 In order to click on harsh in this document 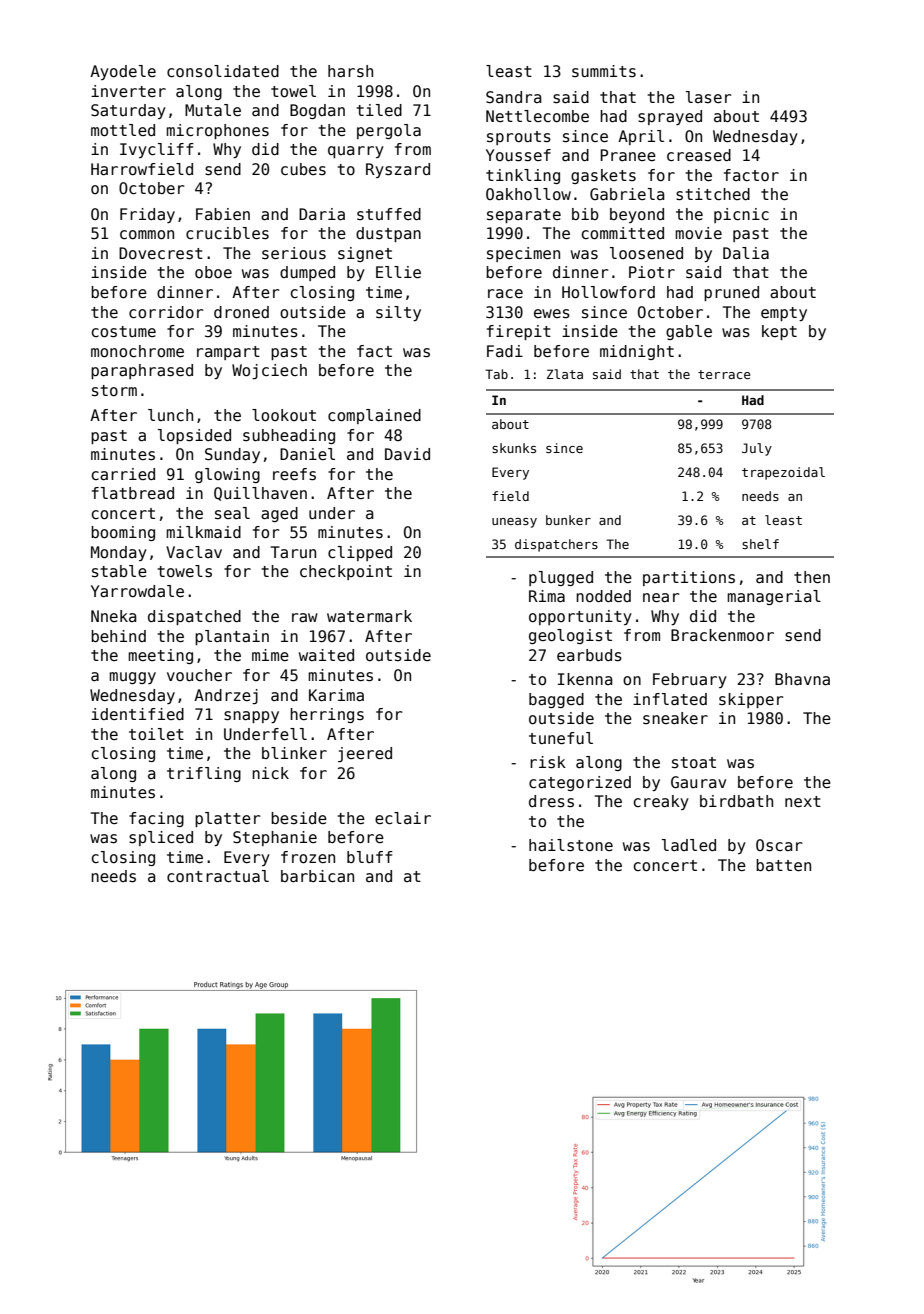, I will do `click(350, 71)`.
